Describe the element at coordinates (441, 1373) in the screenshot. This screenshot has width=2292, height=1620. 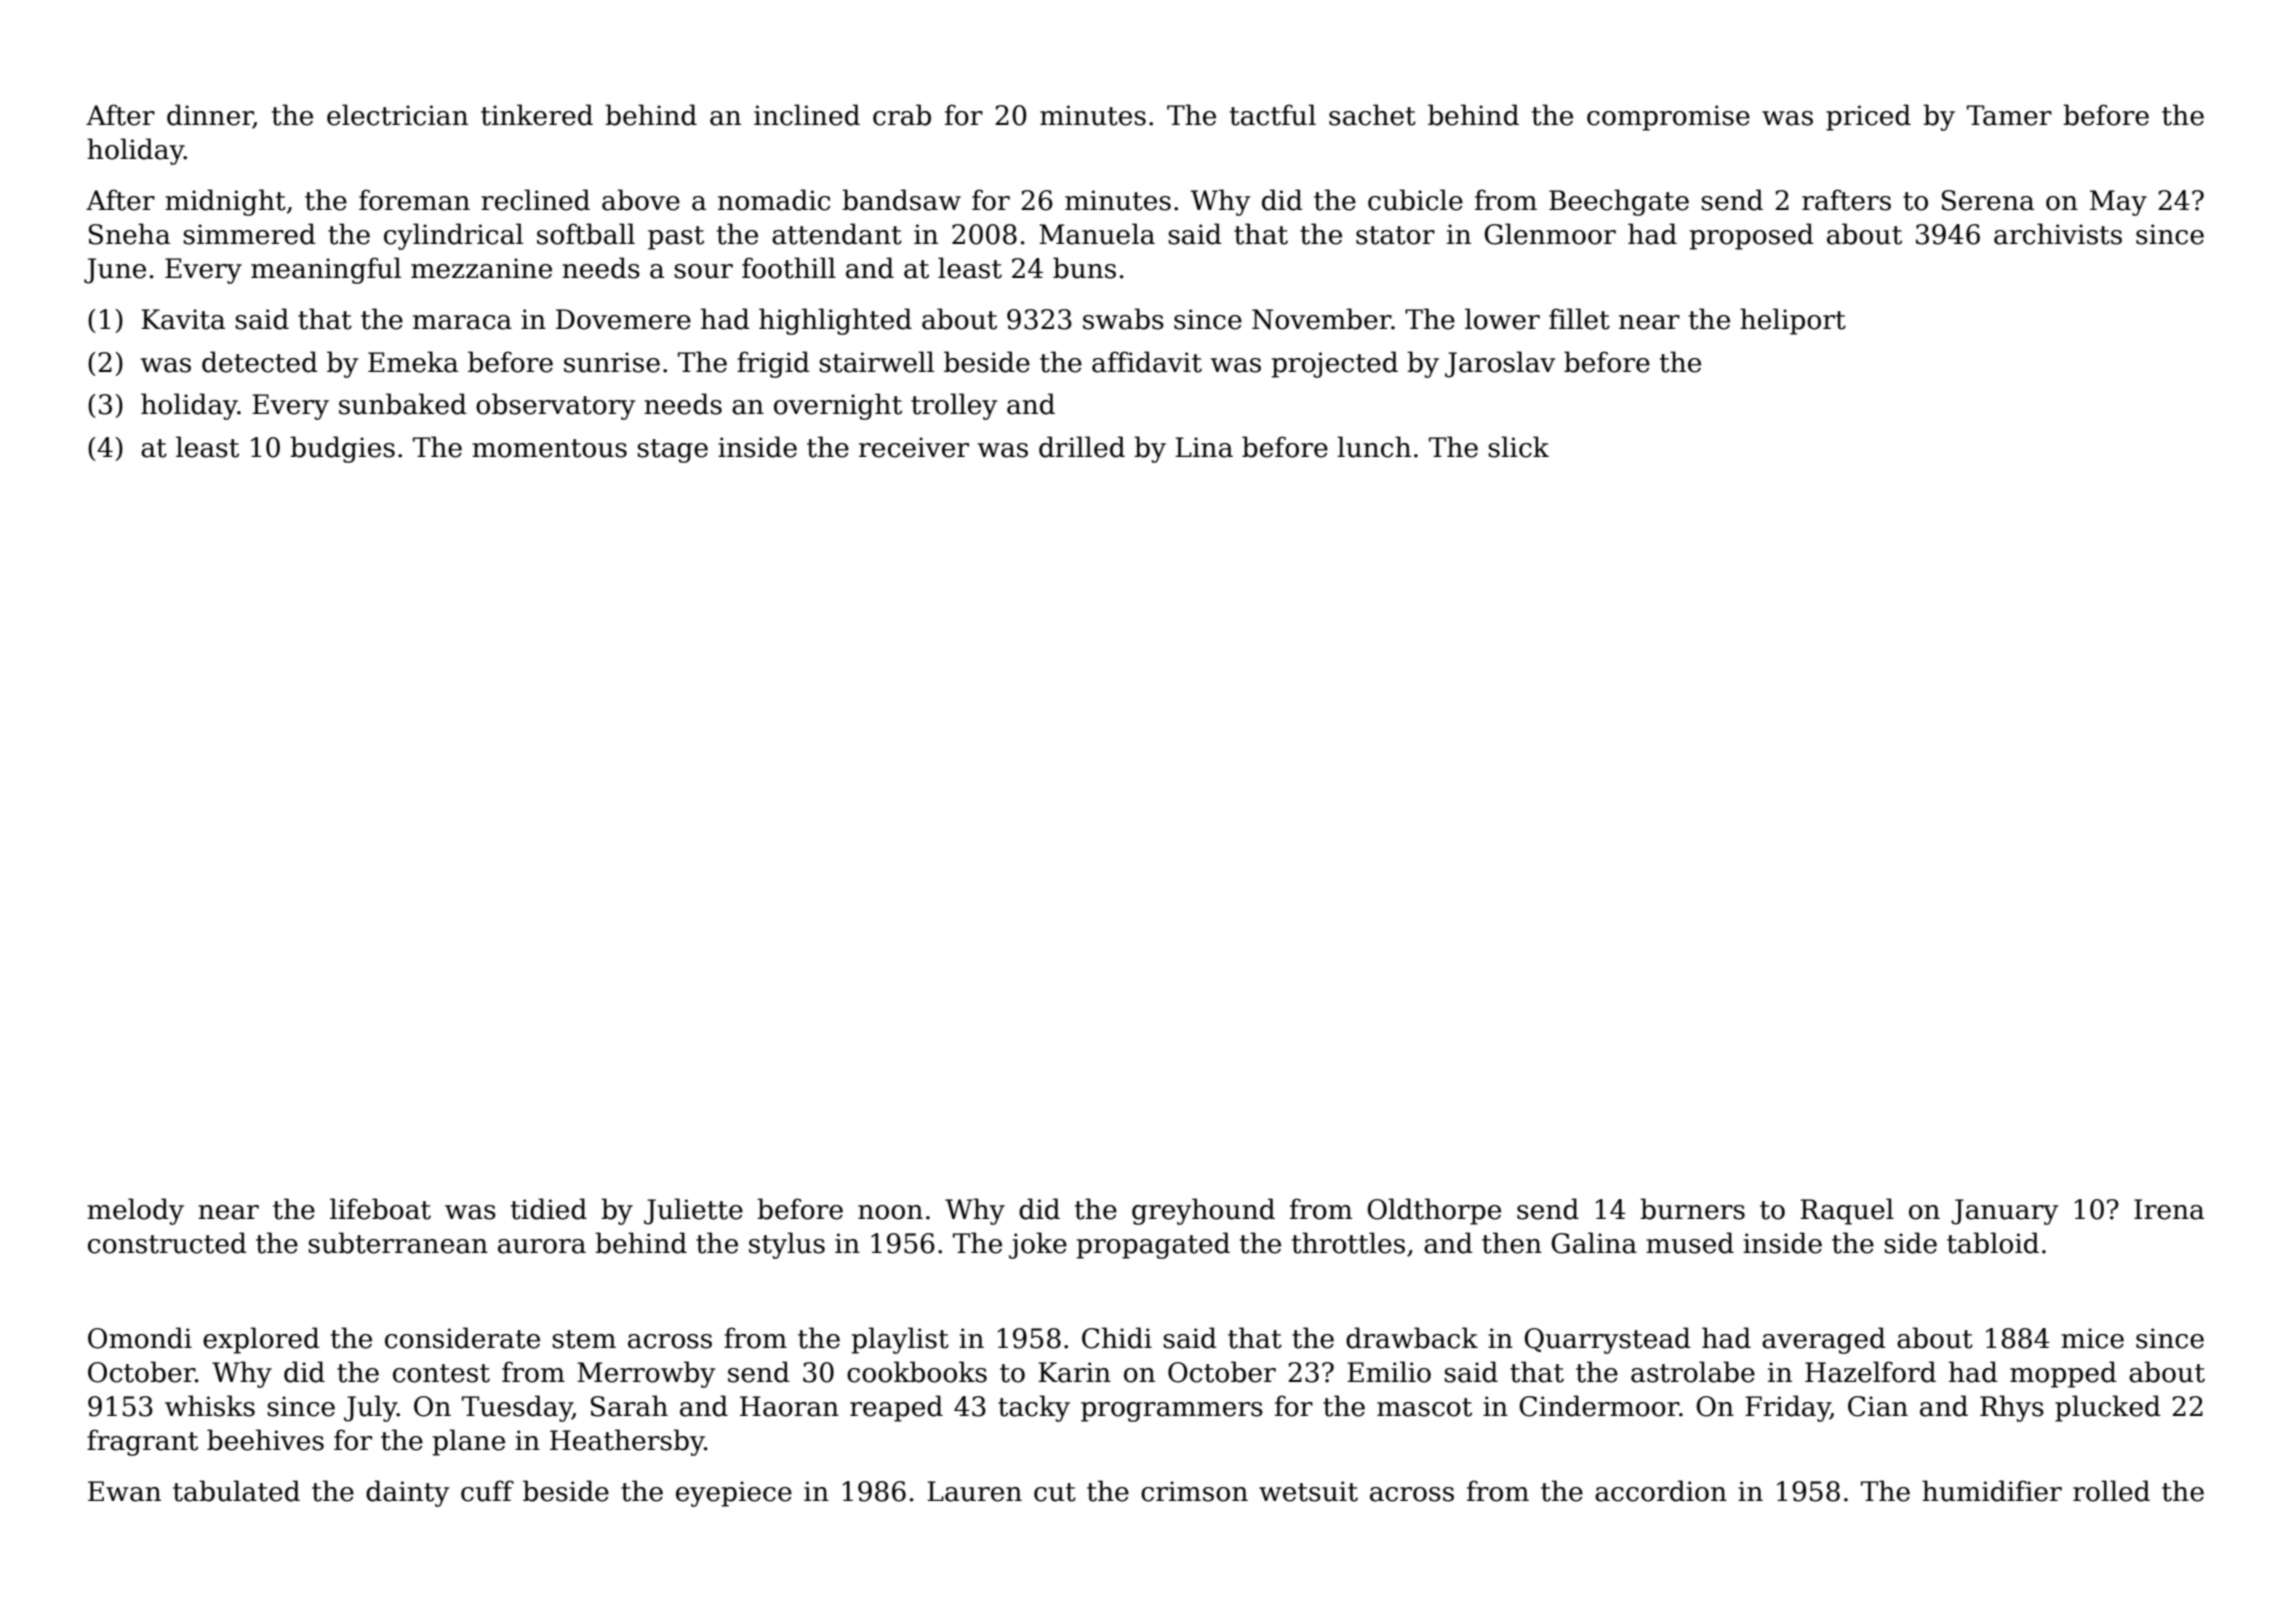
I see `contest` at that location.
